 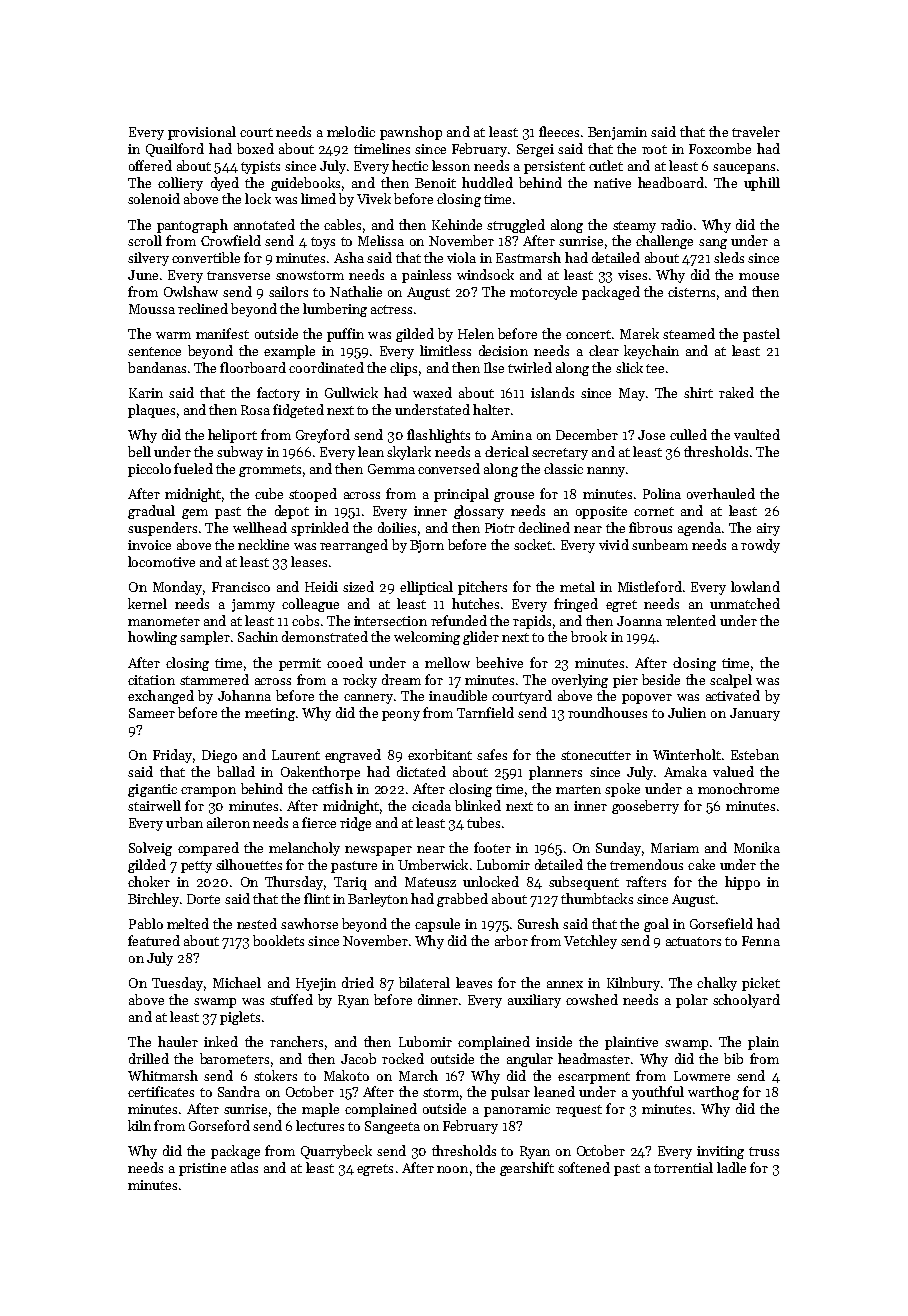 I want to click on elliptical, so click(x=426, y=588).
